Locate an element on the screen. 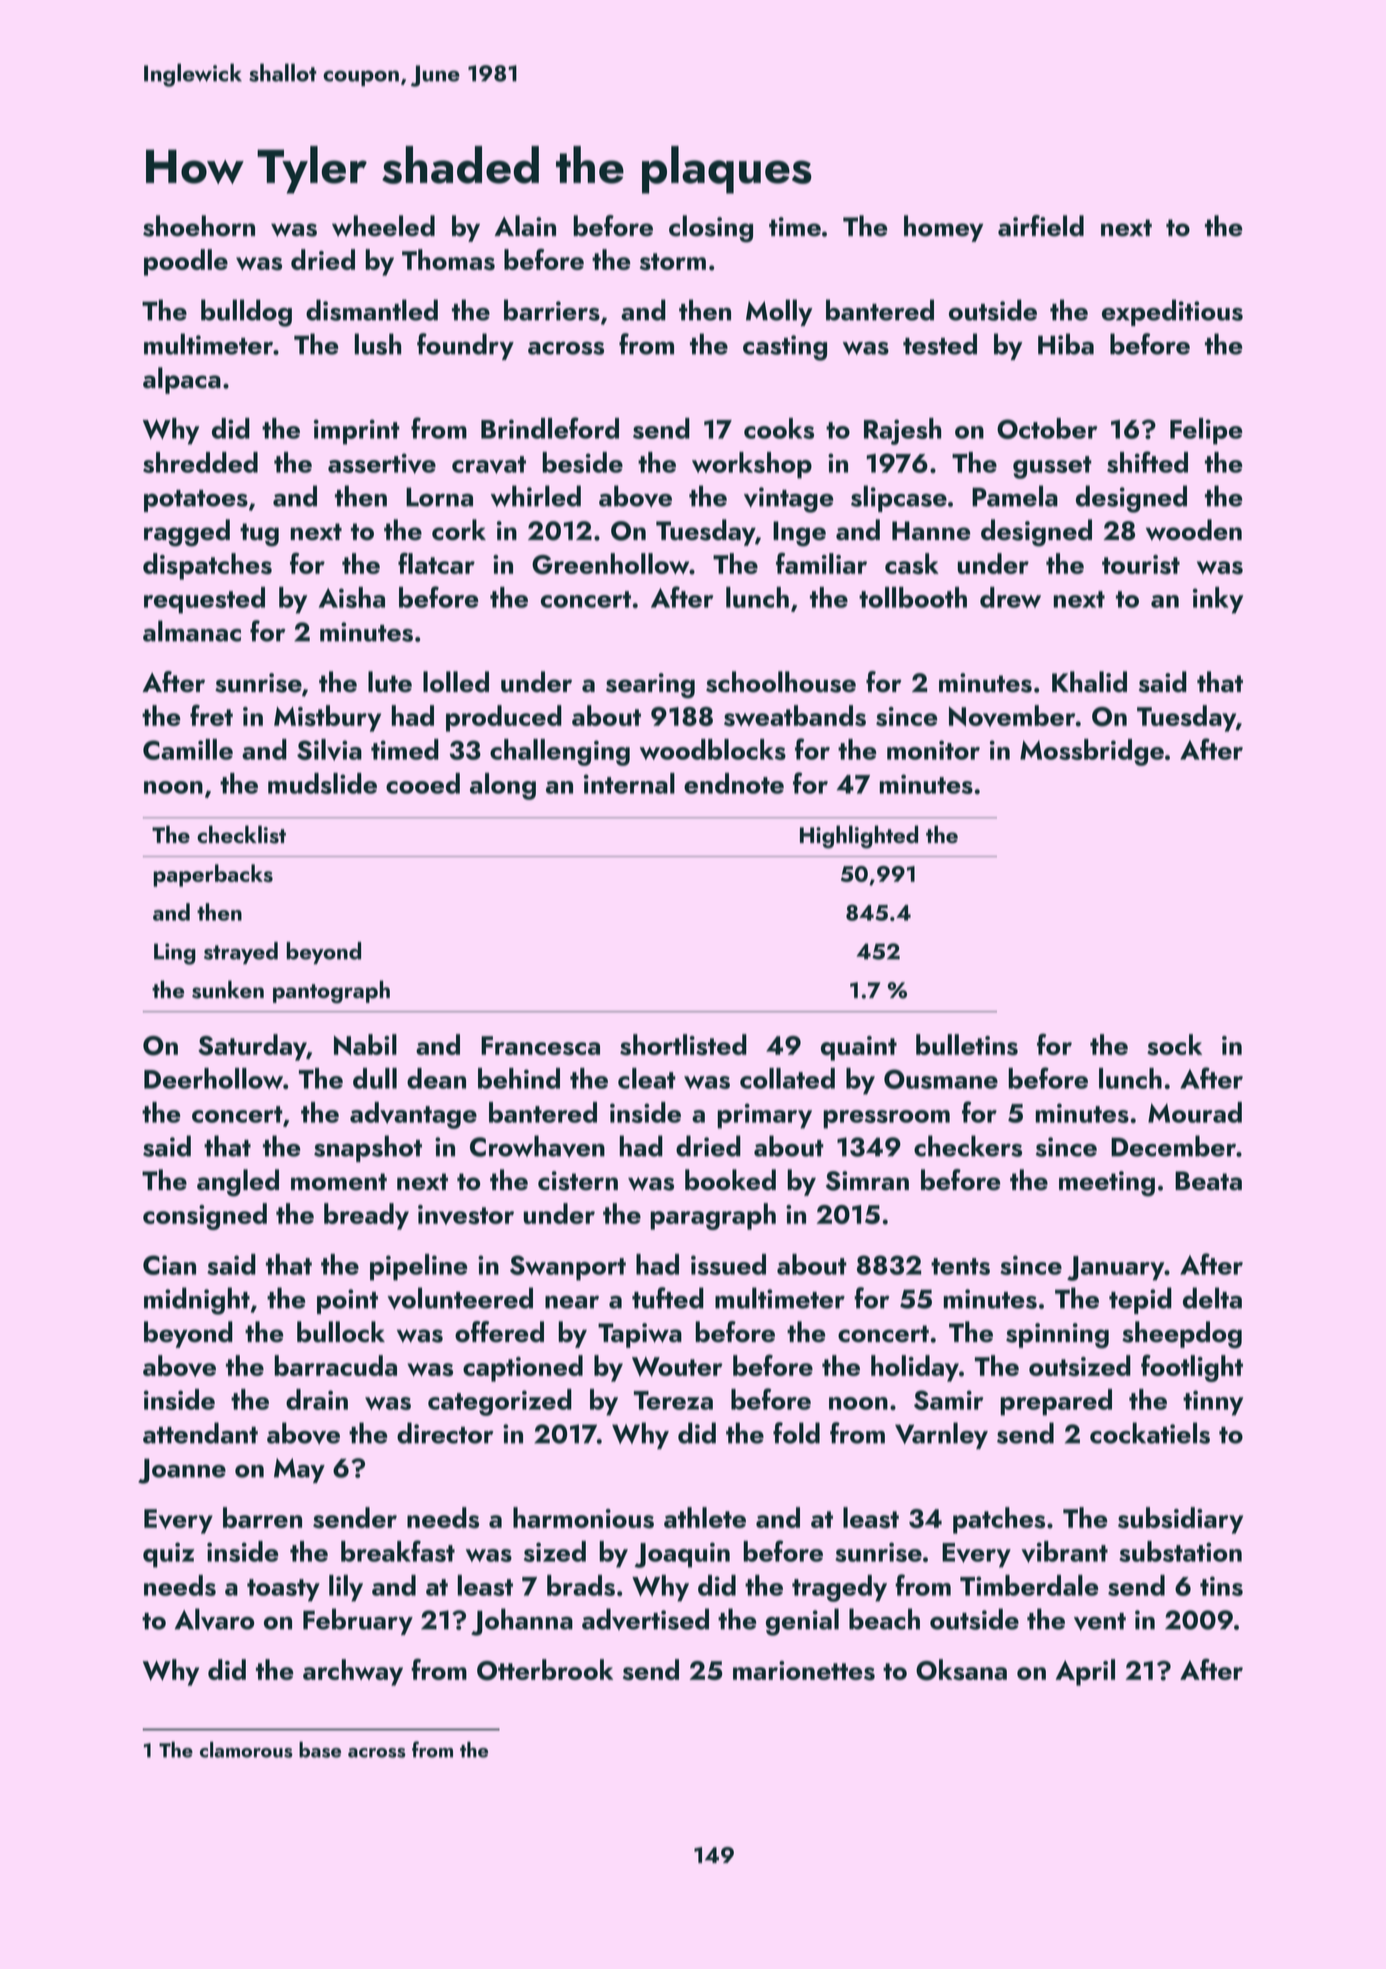 Image resolution: width=1386 pixels, height=1969 pixels. cooks is located at coordinates (779, 428).
